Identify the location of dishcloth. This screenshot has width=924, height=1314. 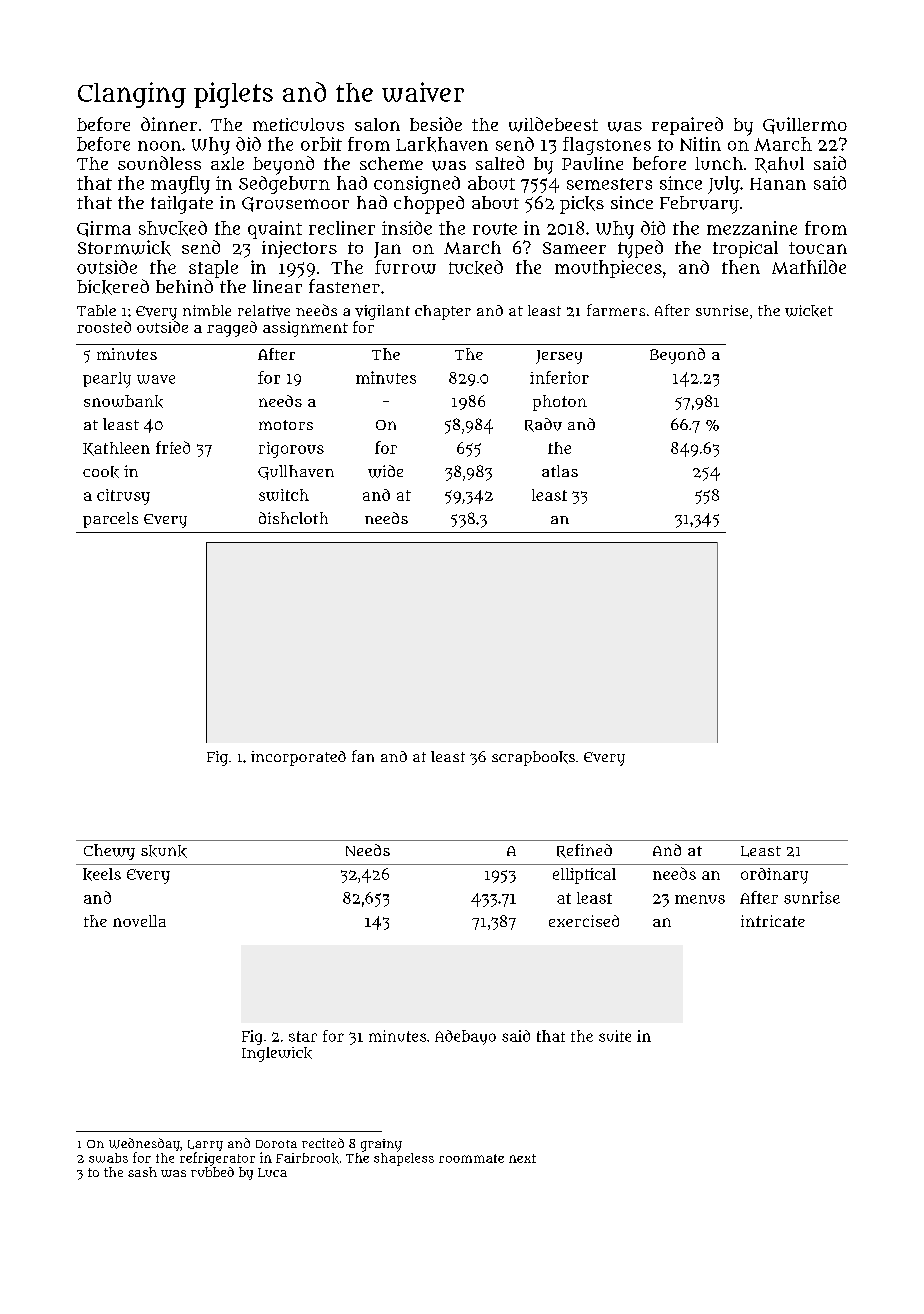
(293, 518).
